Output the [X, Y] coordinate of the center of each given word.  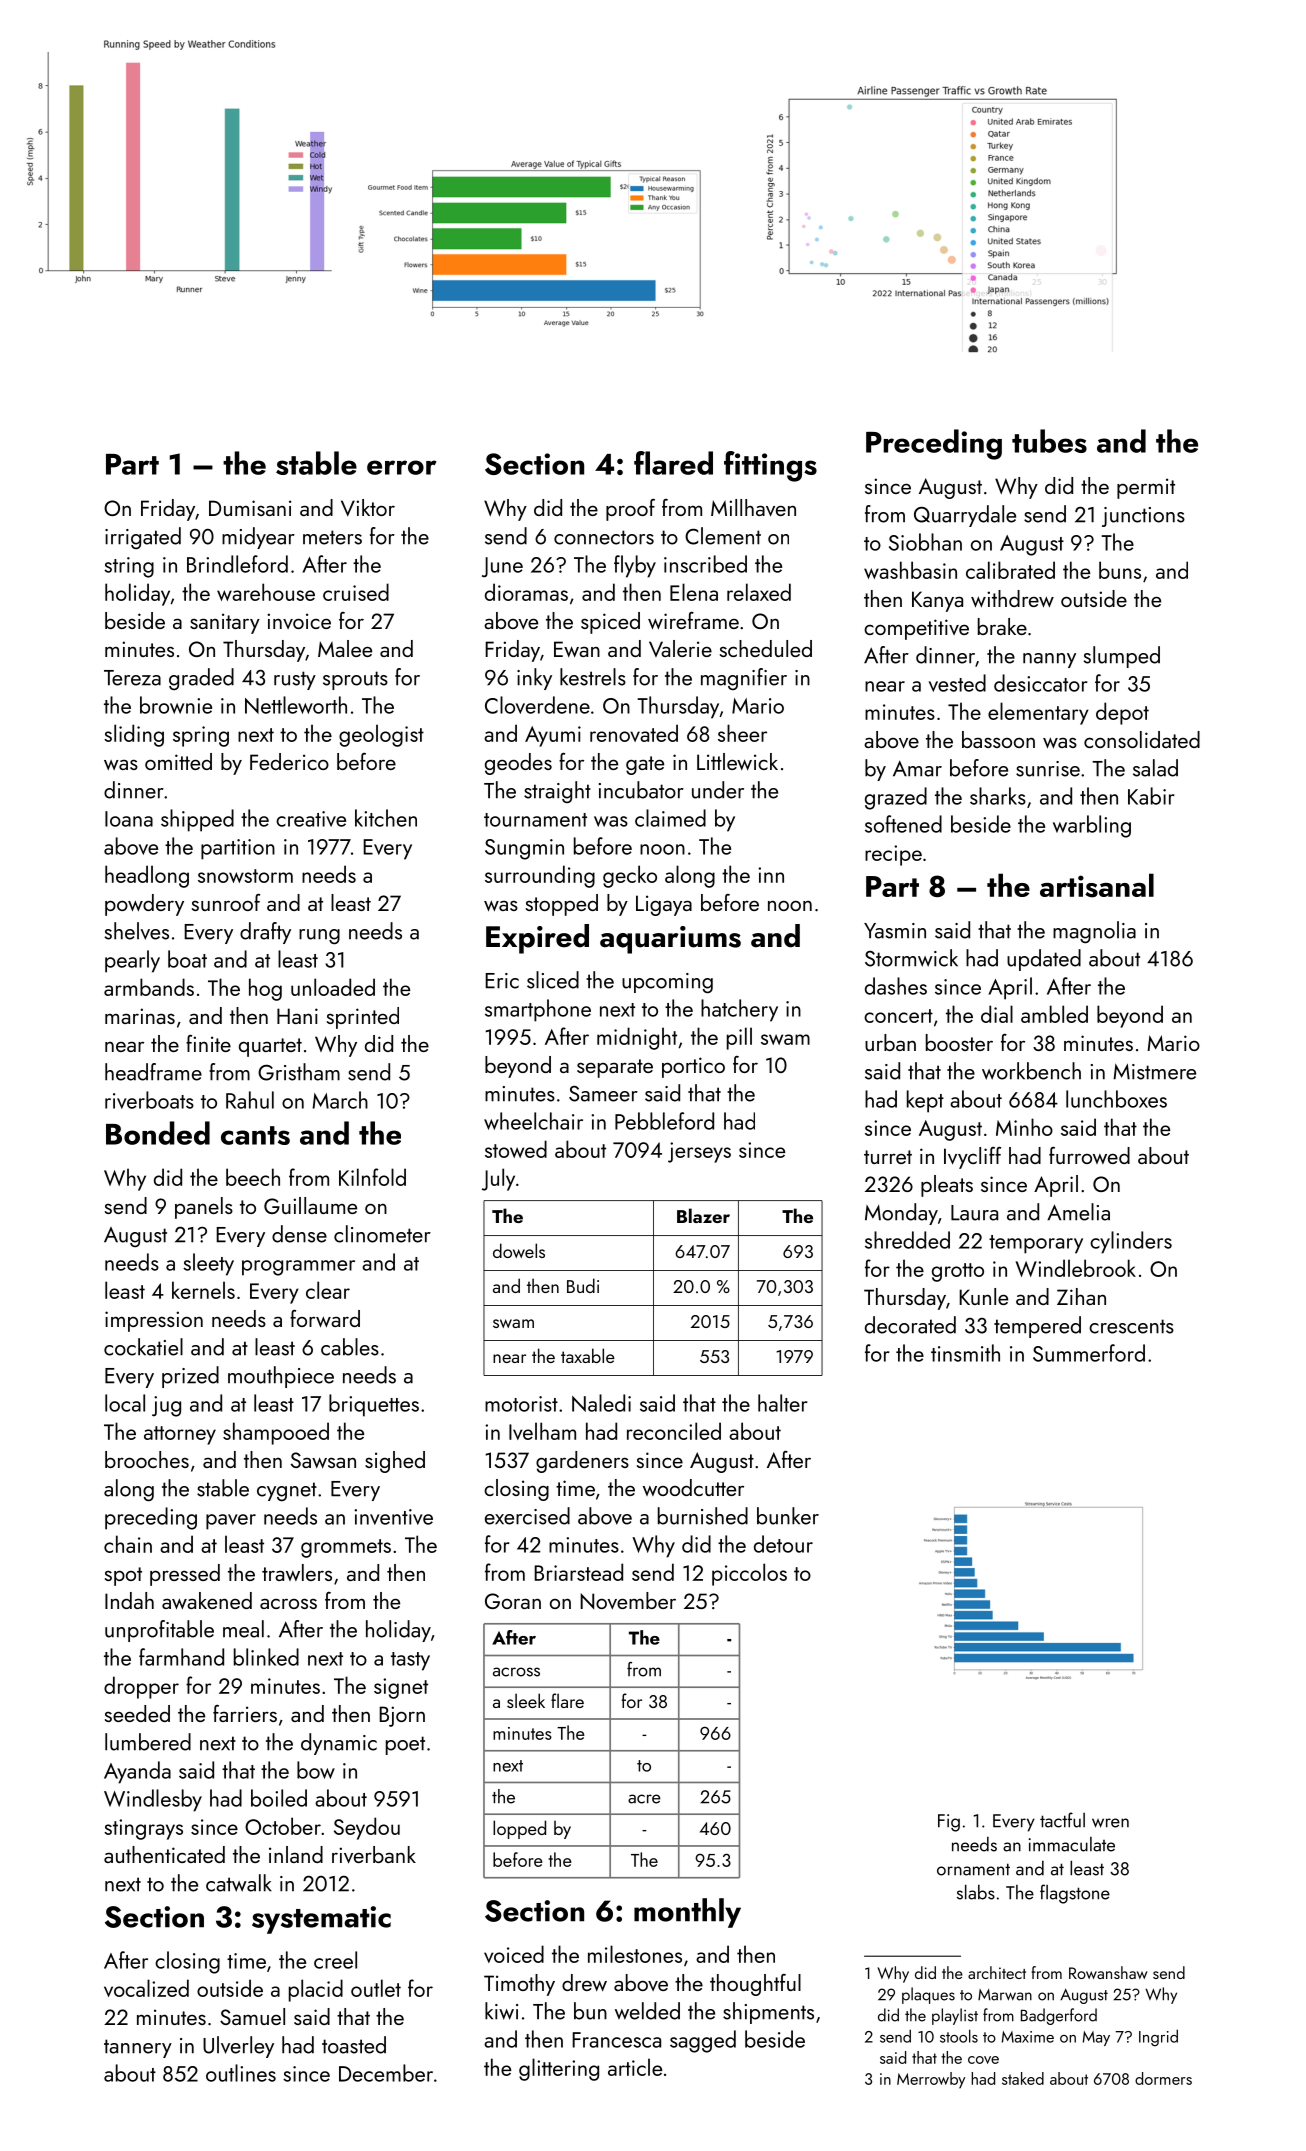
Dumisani [250, 508]
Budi [583, 1285]
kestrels [593, 677]
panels [204, 1208]
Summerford [1089, 1353]
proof [630, 510]
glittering [559, 2069]
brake [1002, 626]
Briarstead [578, 1572]
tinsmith [965, 1353]
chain [128, 1544]
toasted [354, 2045]
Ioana [129, 819]
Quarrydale [965, 516]
